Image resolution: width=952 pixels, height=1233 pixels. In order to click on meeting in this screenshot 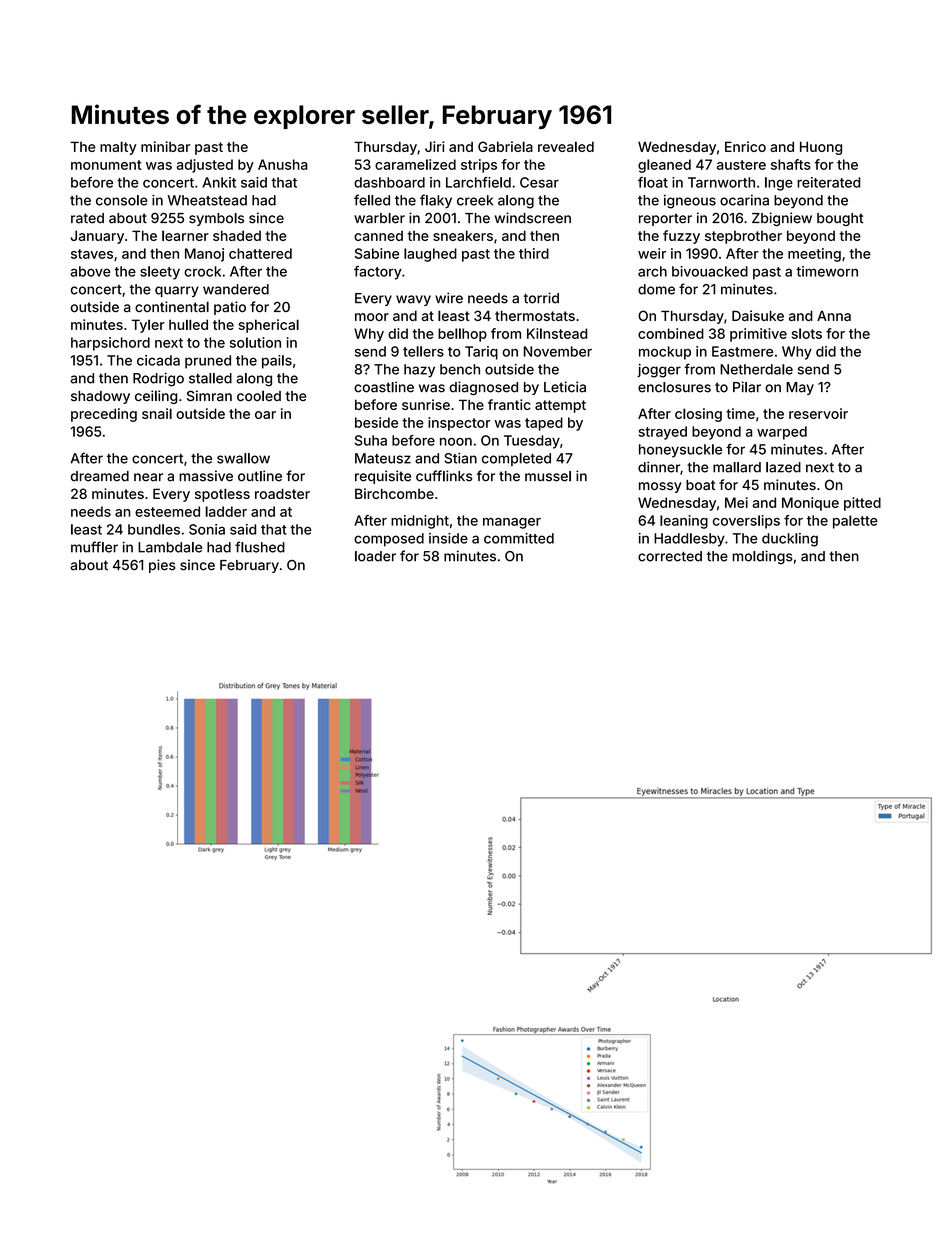, I will do `click(814, 255)`.
